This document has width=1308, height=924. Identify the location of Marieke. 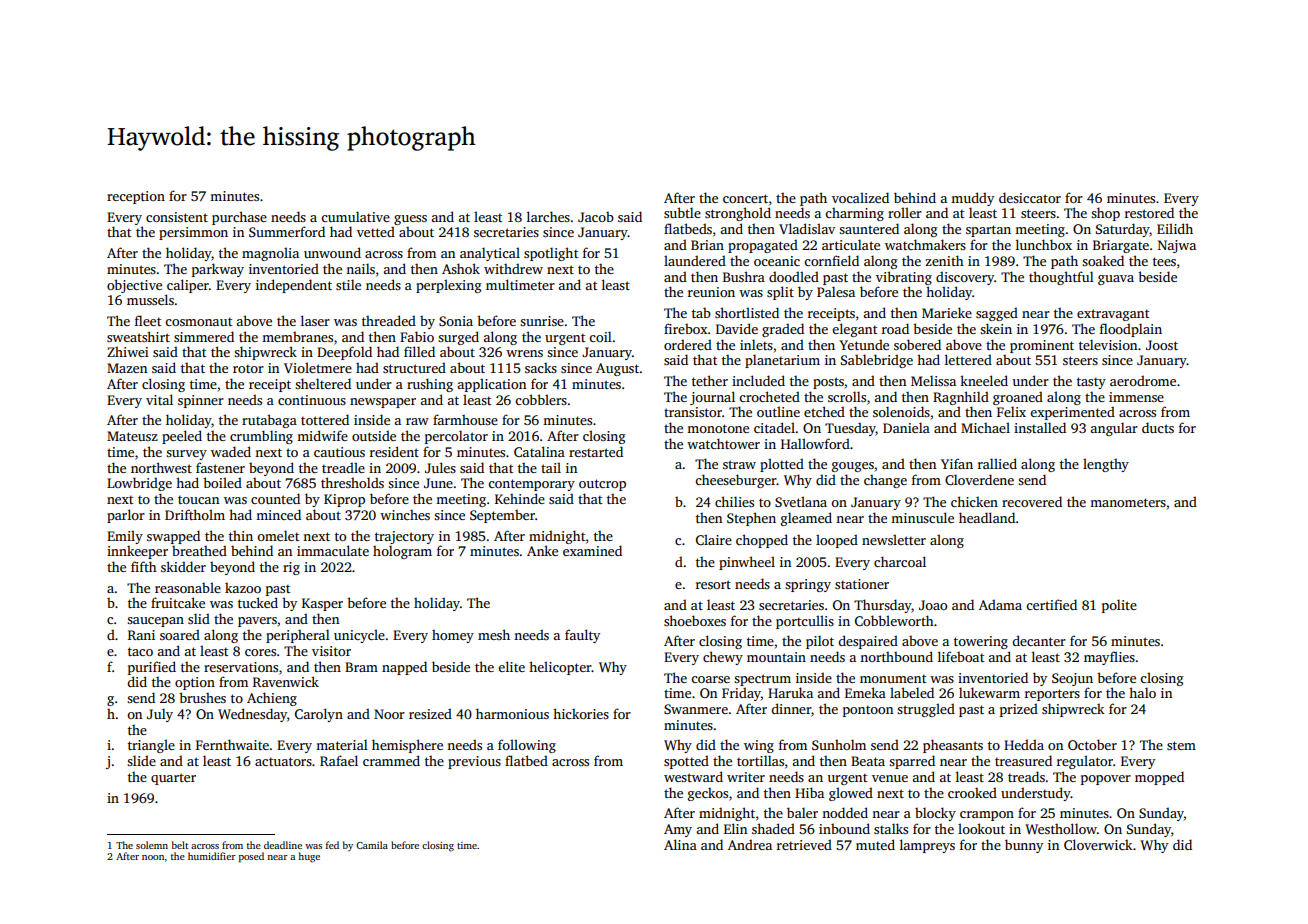
(947, 312).
